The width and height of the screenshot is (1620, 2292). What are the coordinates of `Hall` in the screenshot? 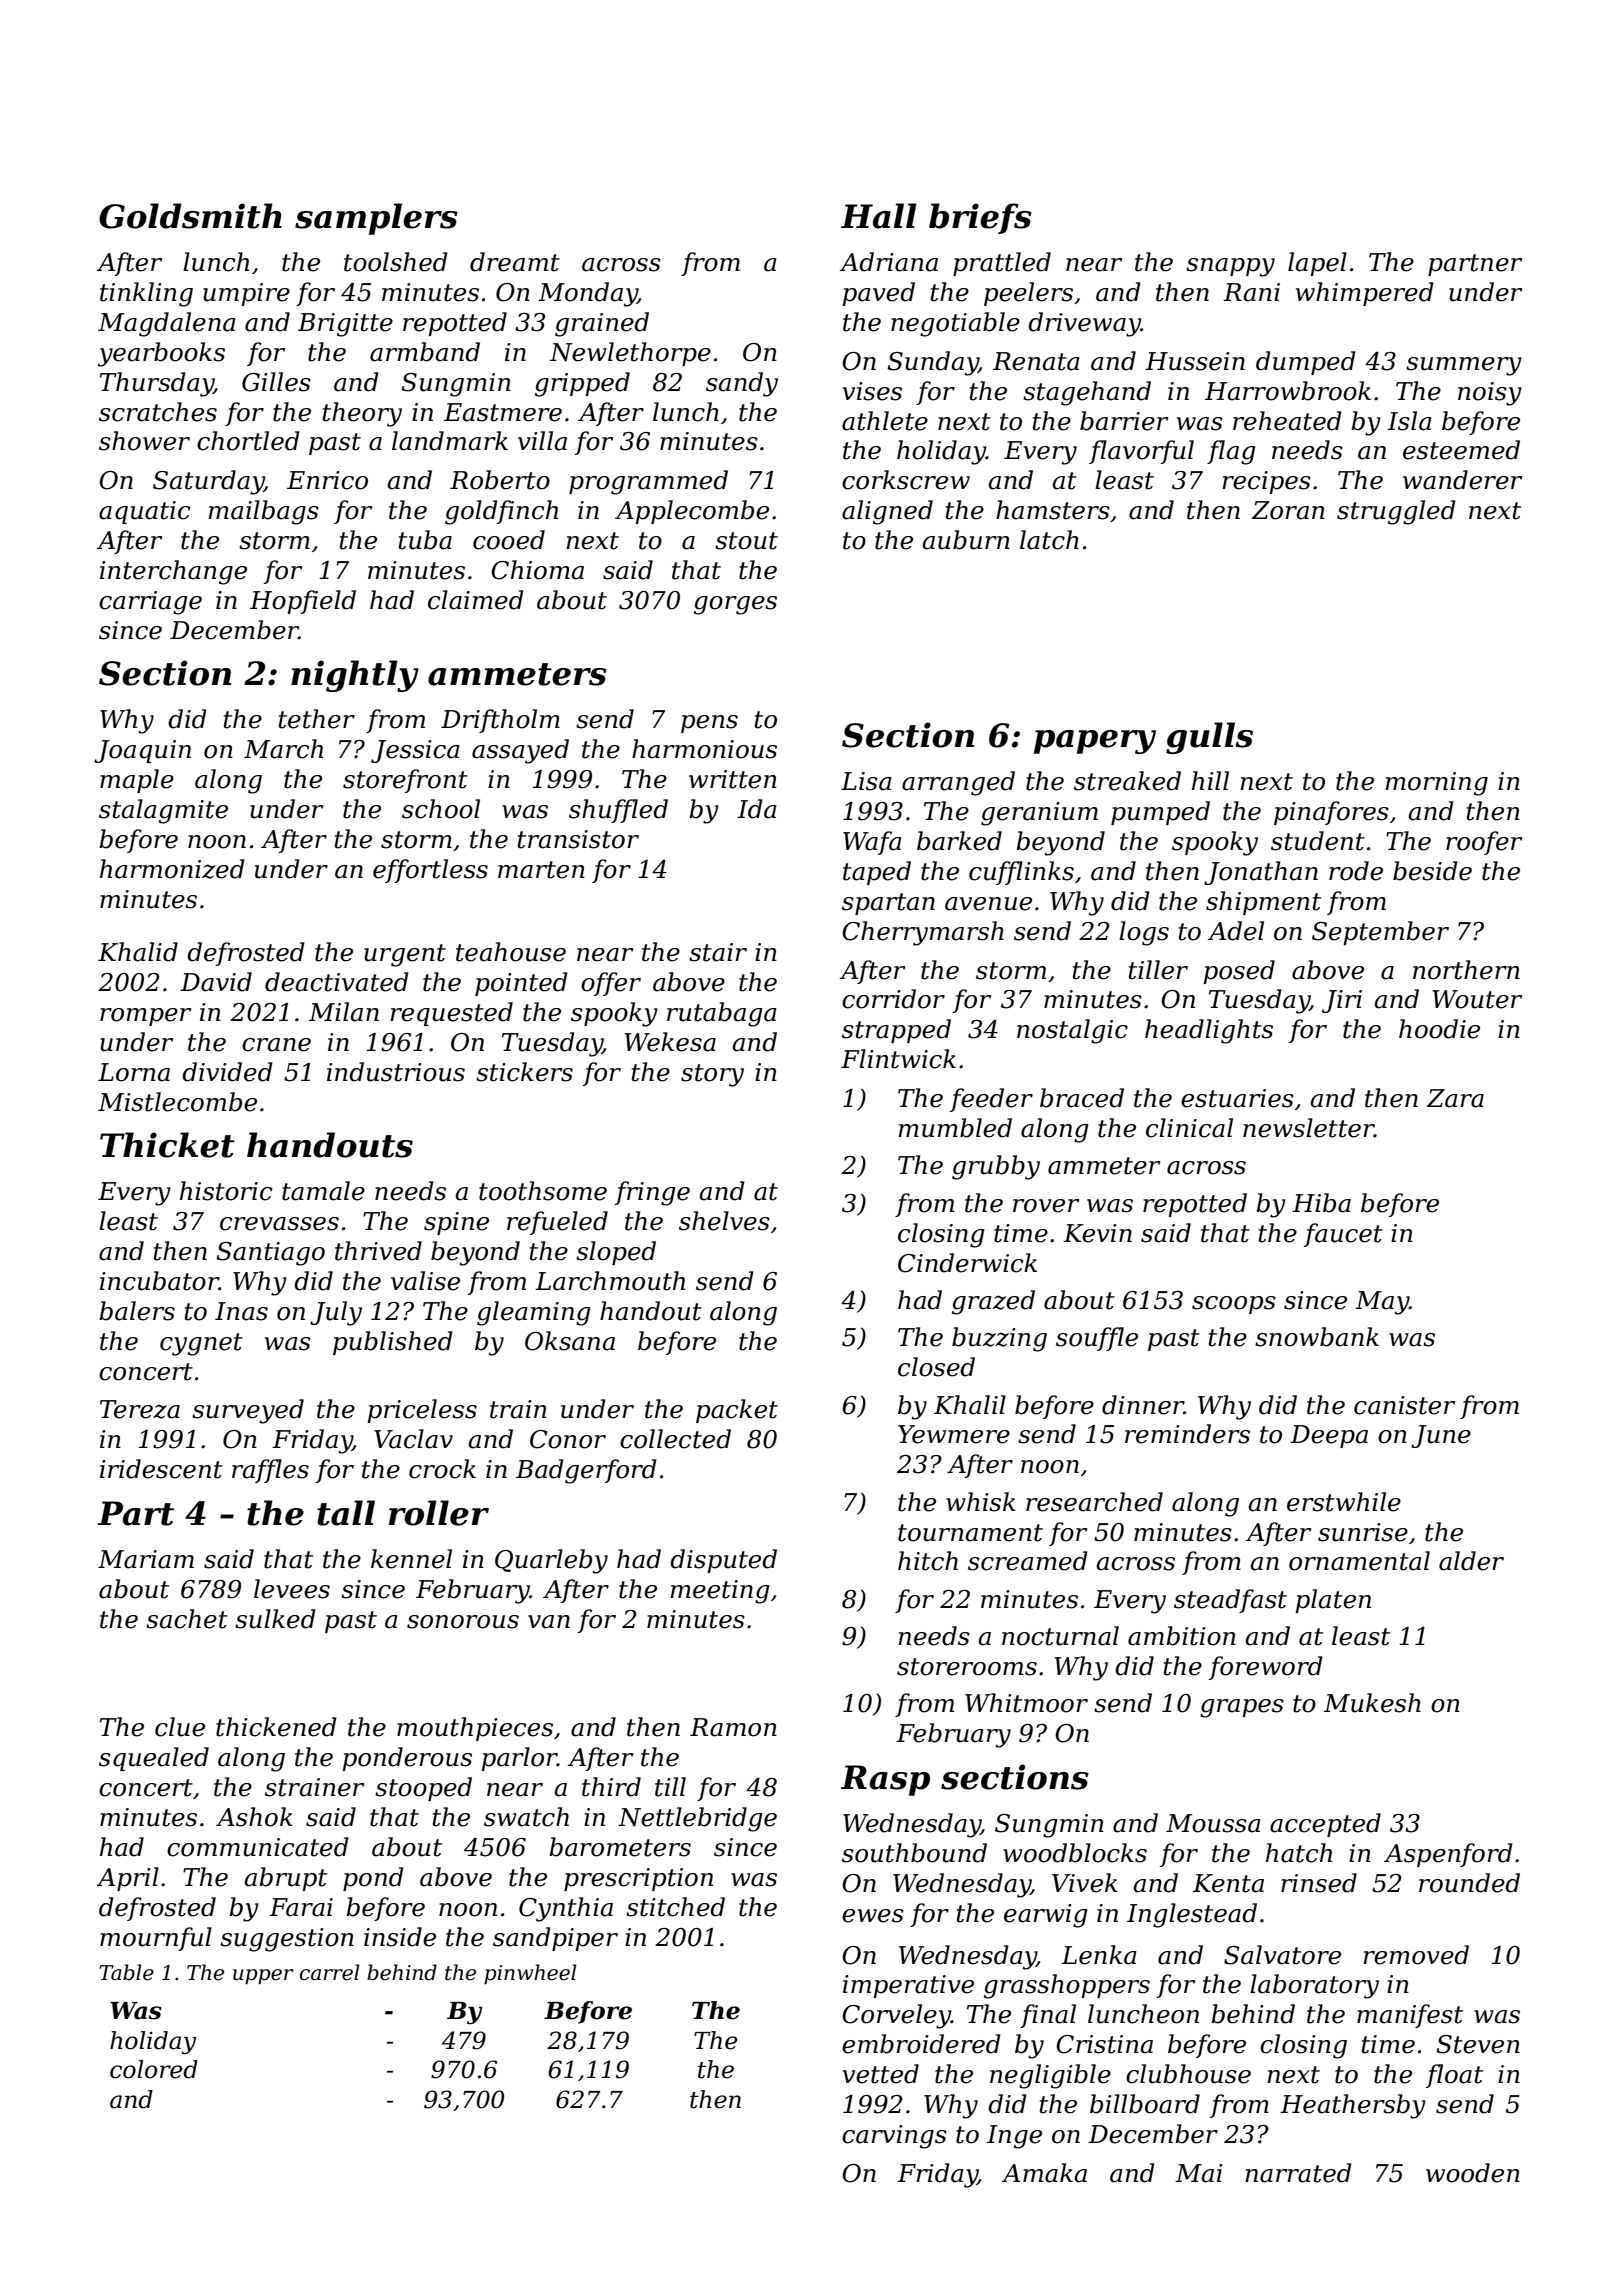 It's located at (879, 216).
